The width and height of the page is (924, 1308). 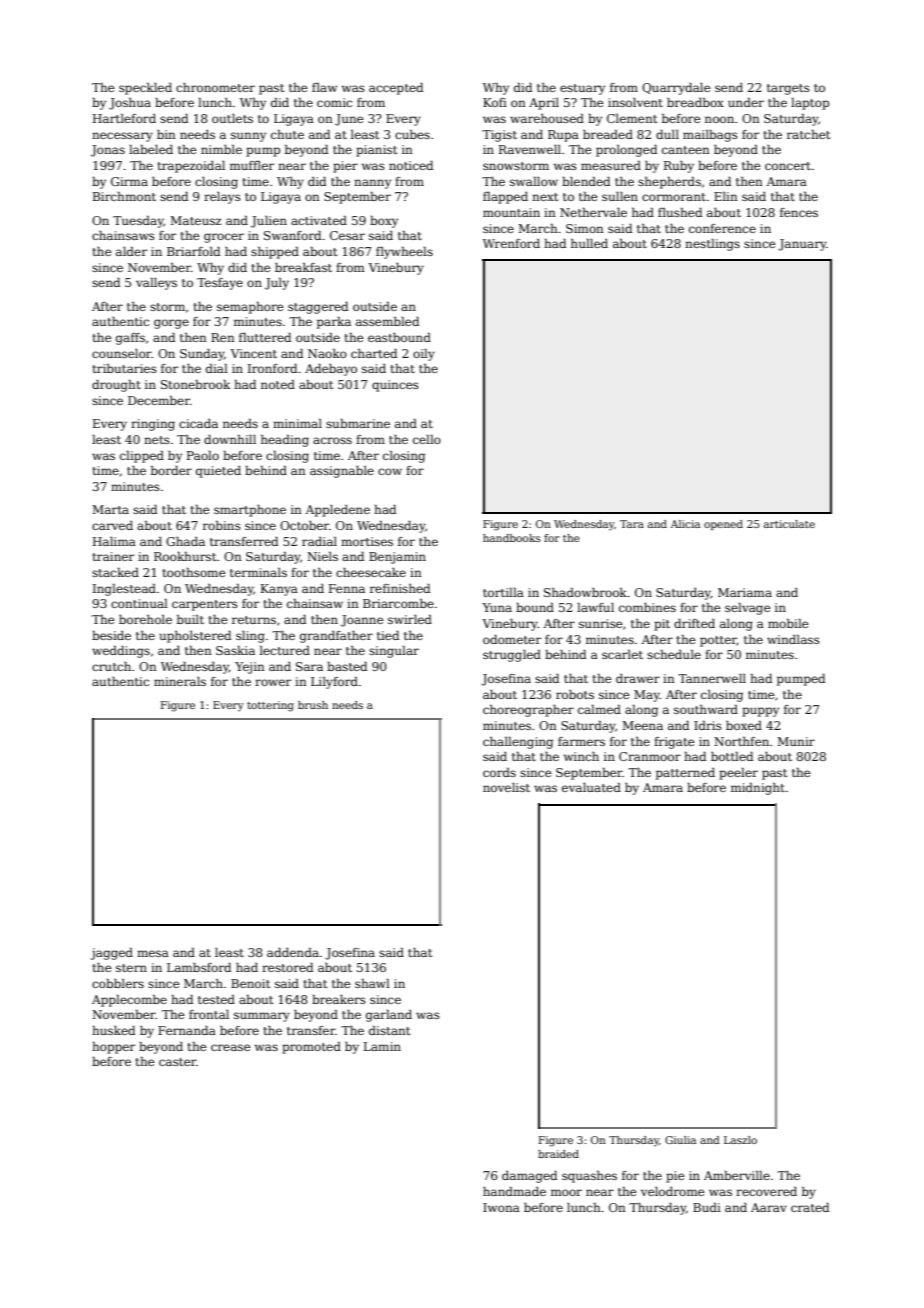 What do you see at coordinates (180, 681) in the page?
I see `minerals` at bounding box center [180, 681].
